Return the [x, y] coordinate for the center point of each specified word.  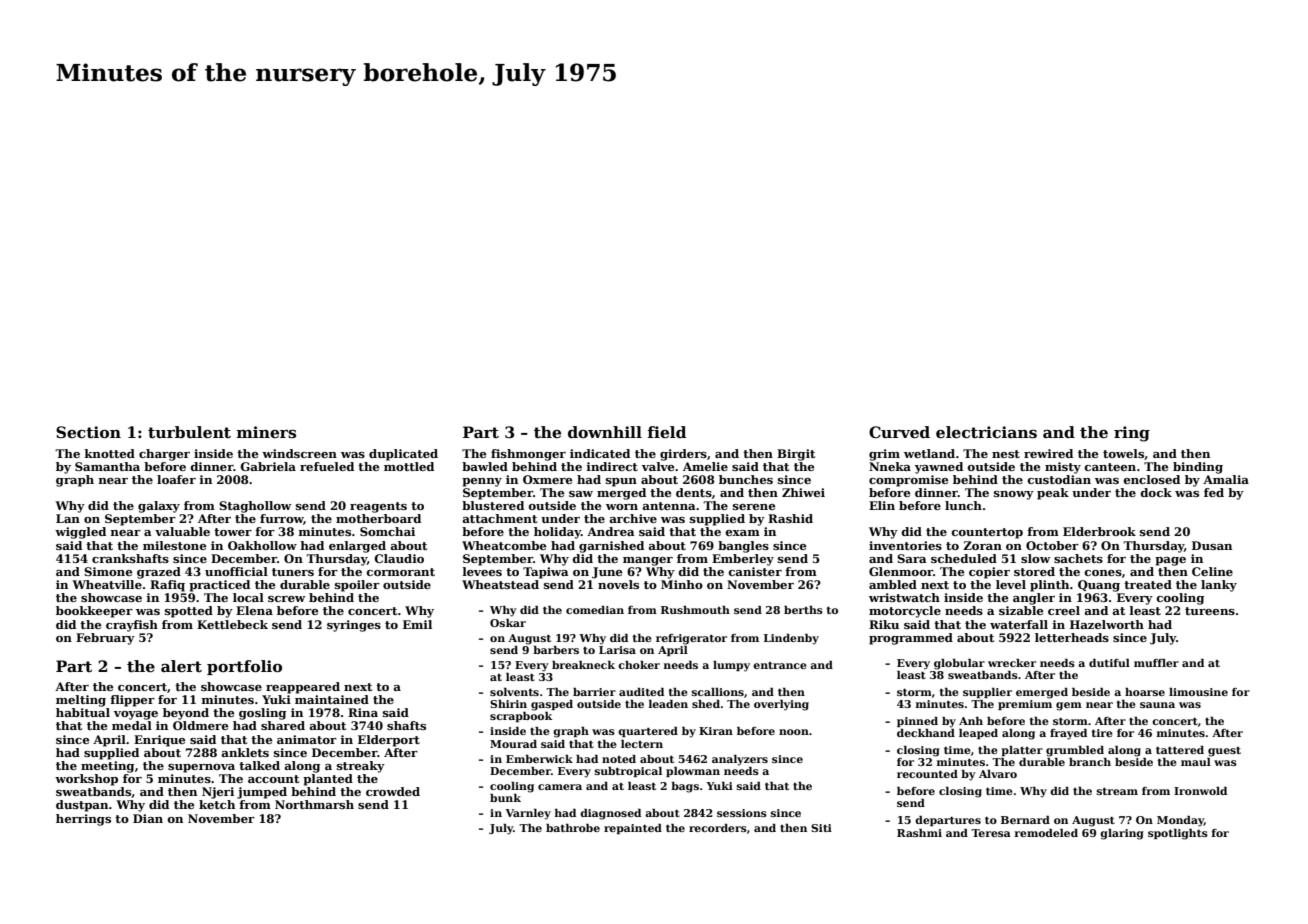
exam [743, 533]
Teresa [991, 833]
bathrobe [573, 828]
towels [1123, 453]
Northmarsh [314, 804]
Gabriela [268, 466]
